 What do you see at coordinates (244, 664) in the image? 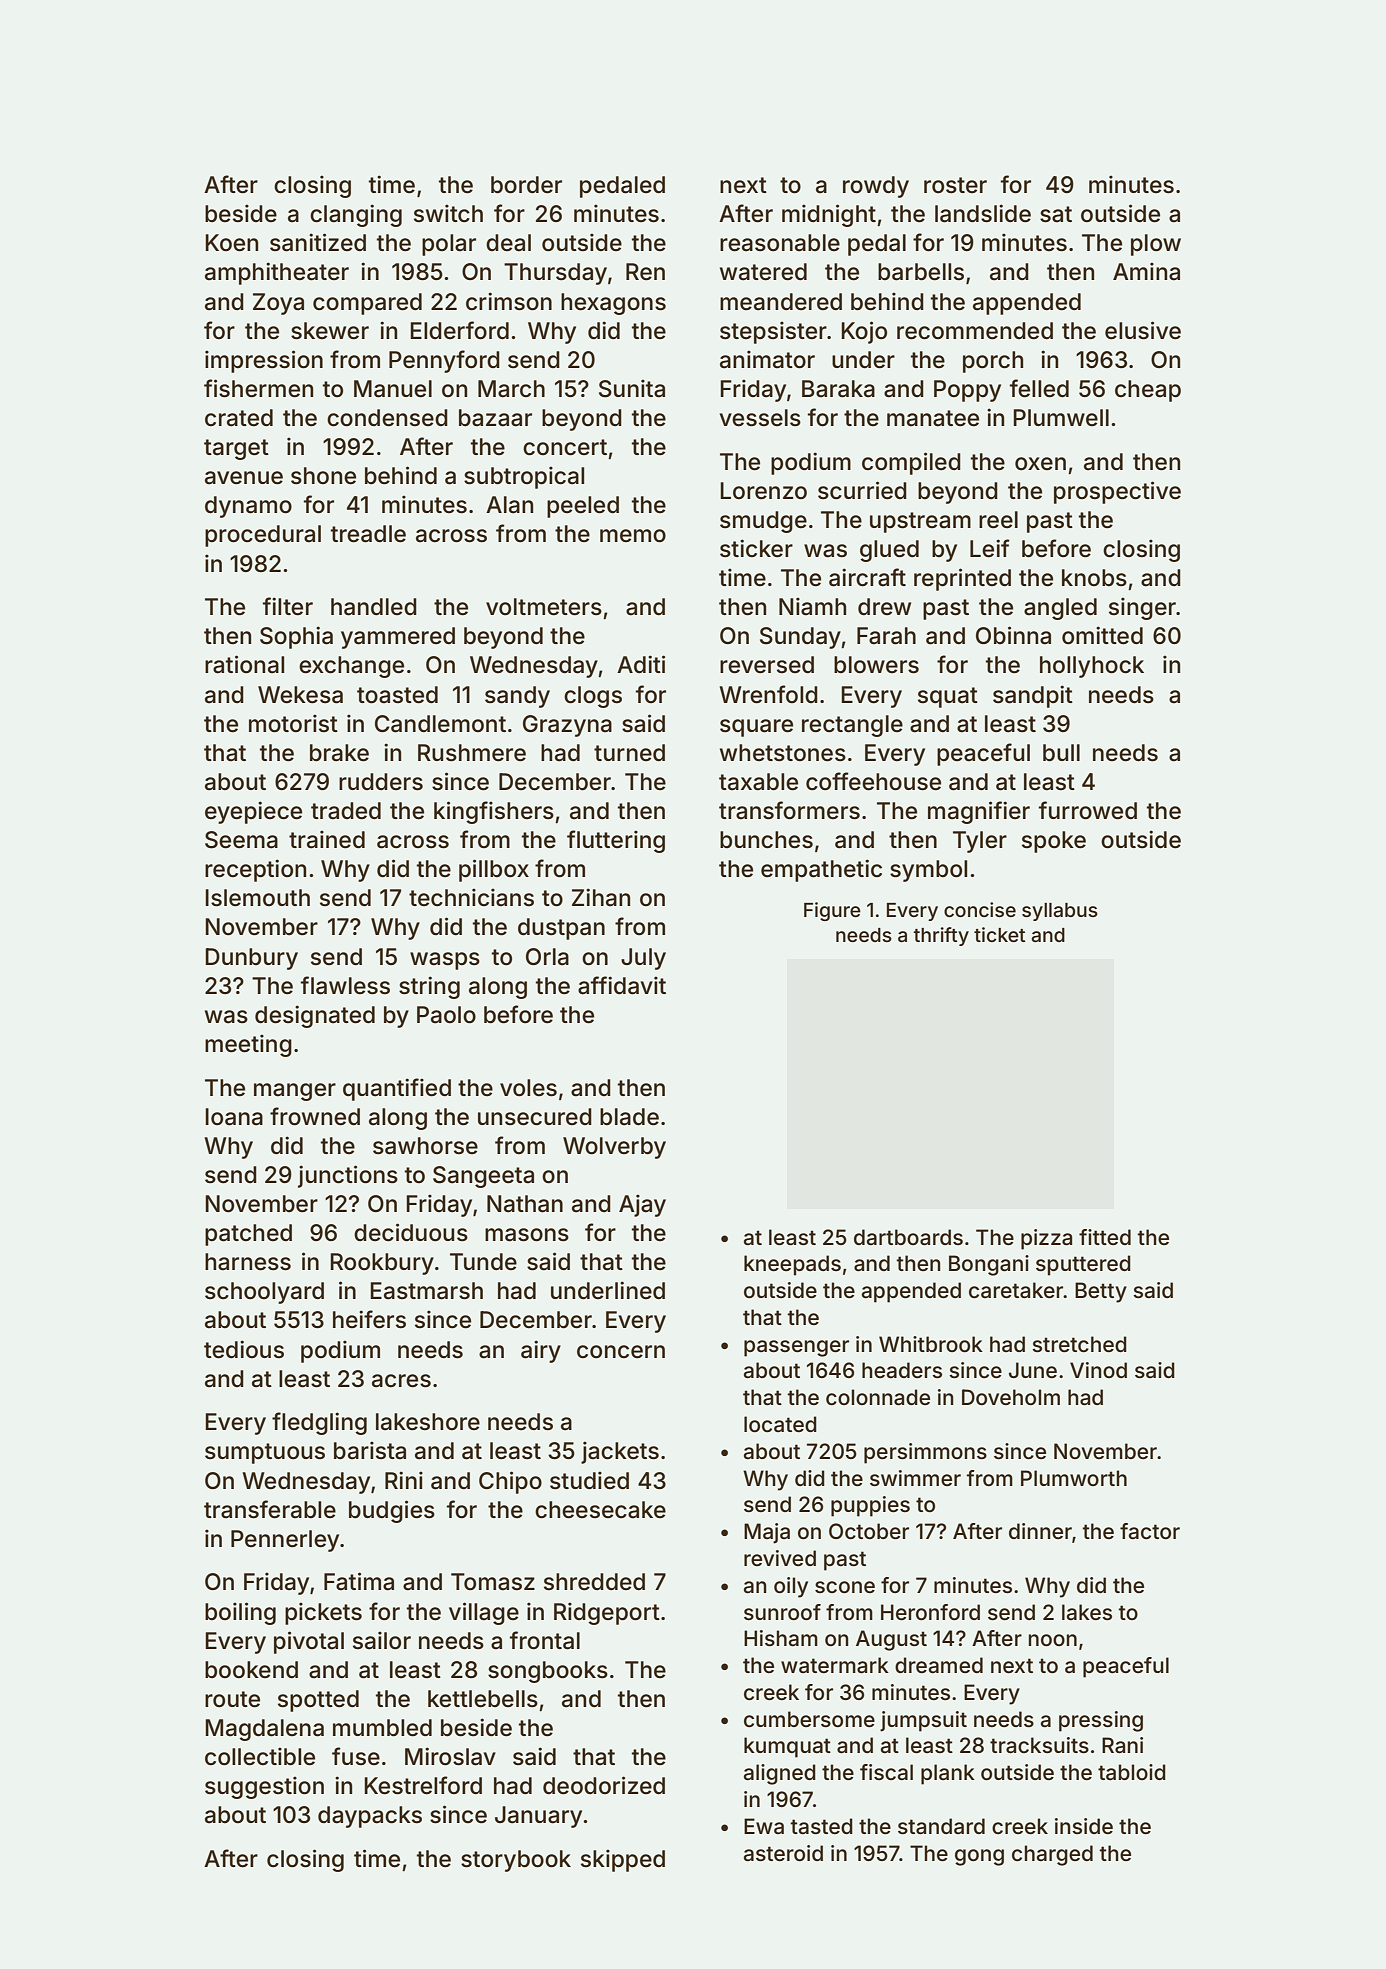
I see `rational` at bounding box center [244, 664].
